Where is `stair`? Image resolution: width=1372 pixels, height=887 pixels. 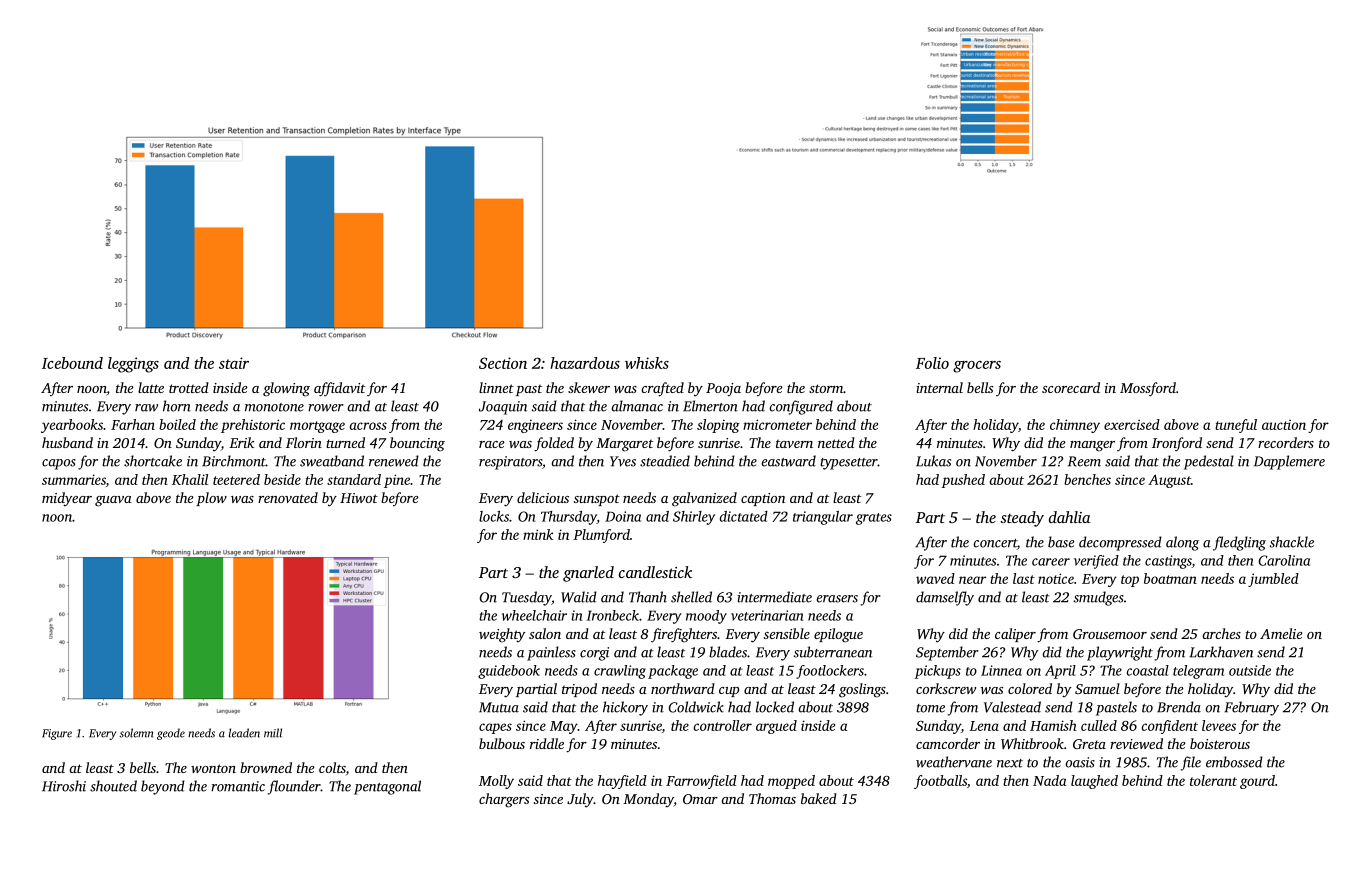
stair is located at coordinates (234, 363).
